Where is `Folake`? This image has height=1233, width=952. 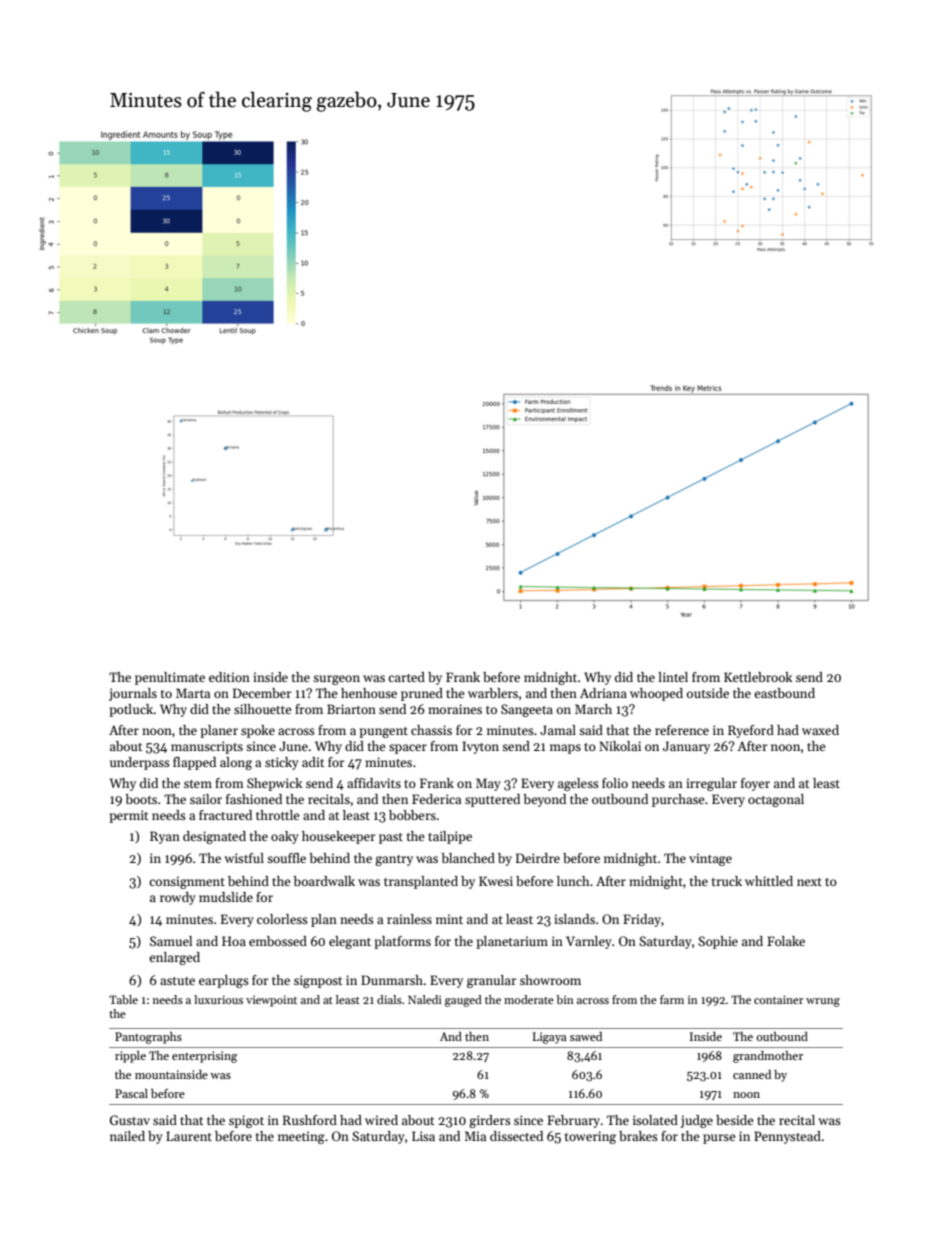 Folake is located at coordinates (786, 941).
